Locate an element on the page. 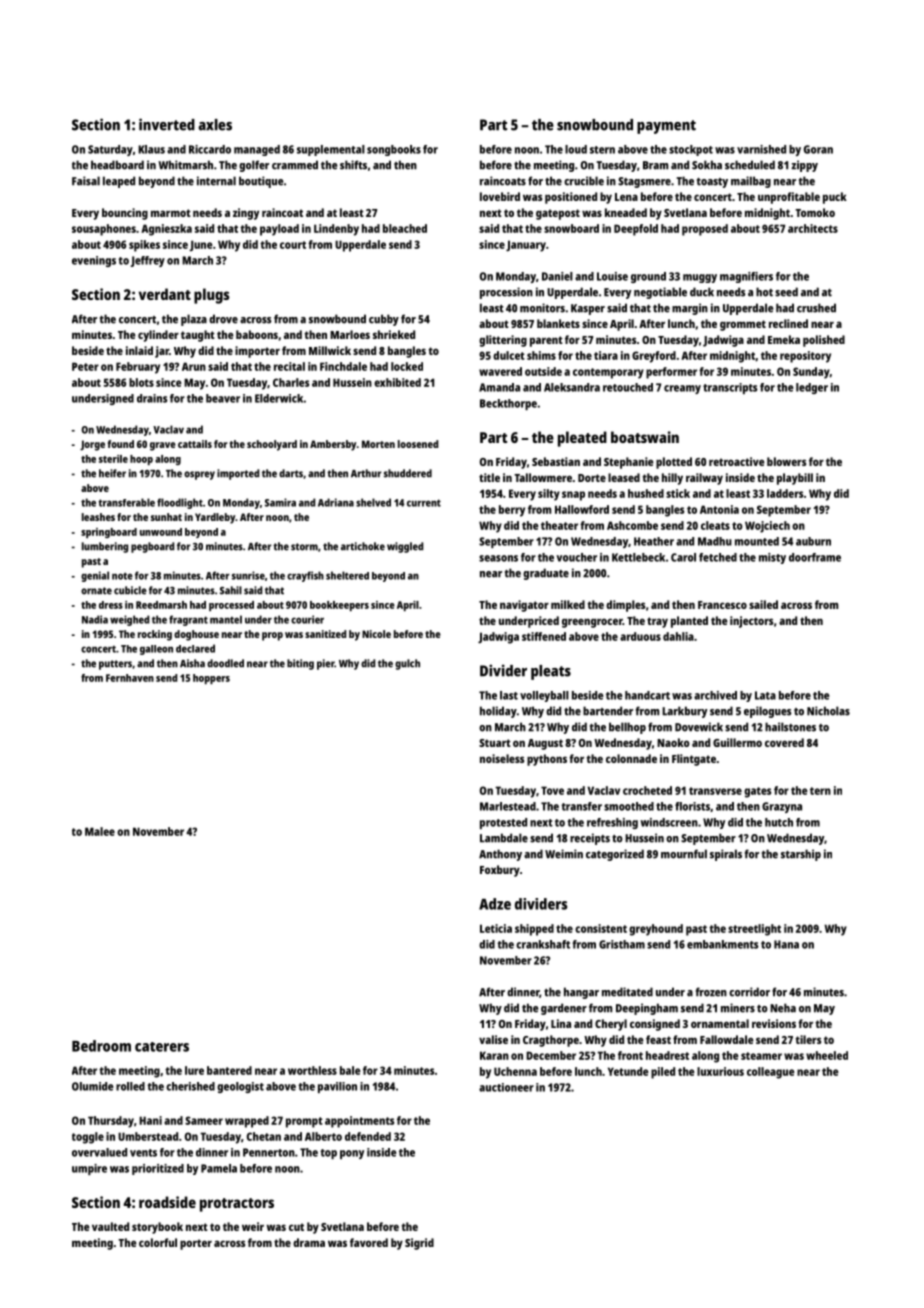 This document has height=1308, width=924. June is located at coordinates (201, 245).
